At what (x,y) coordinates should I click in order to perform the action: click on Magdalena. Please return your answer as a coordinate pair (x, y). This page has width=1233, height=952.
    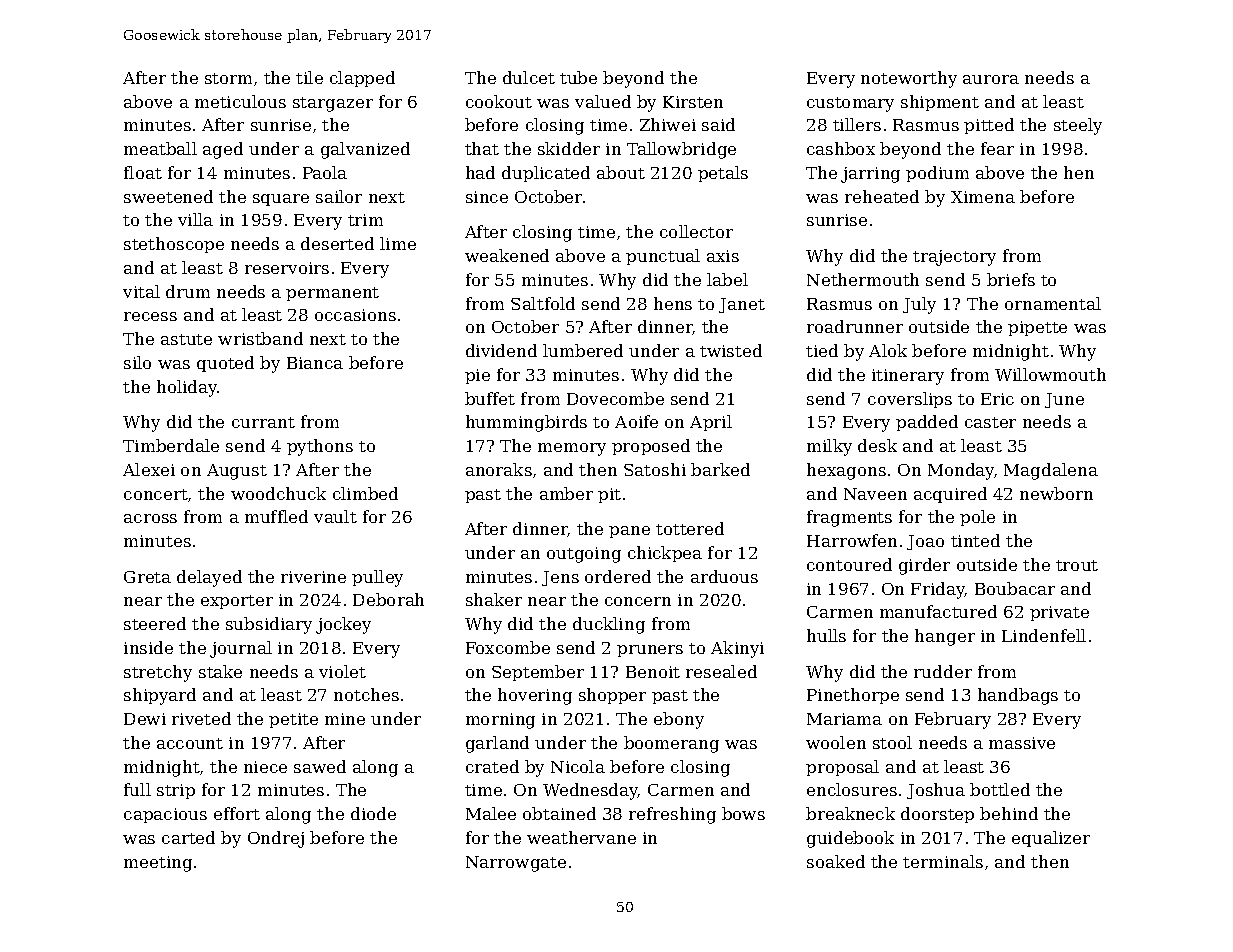
    Looking at the image, I should click on (1051, 471).
